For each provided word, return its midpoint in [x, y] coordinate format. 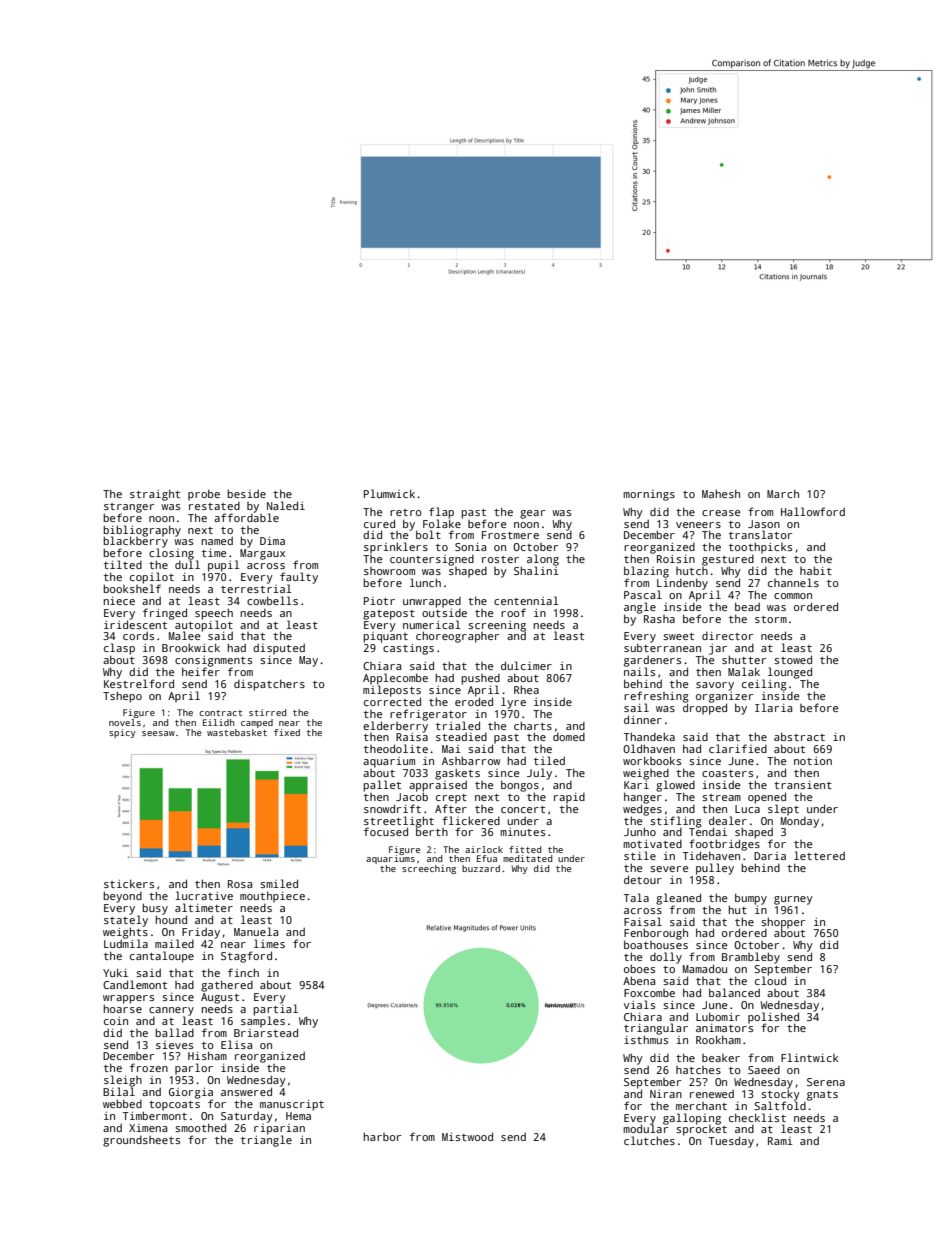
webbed [122, 1103]
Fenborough [656, 934]
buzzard [481, 868]
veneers [698, 525]
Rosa [240, 884]
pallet [382, 786]
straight [155, 495]
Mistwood [467, 1136]
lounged [790, 673]
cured [379, 523]
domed [569, 737]
